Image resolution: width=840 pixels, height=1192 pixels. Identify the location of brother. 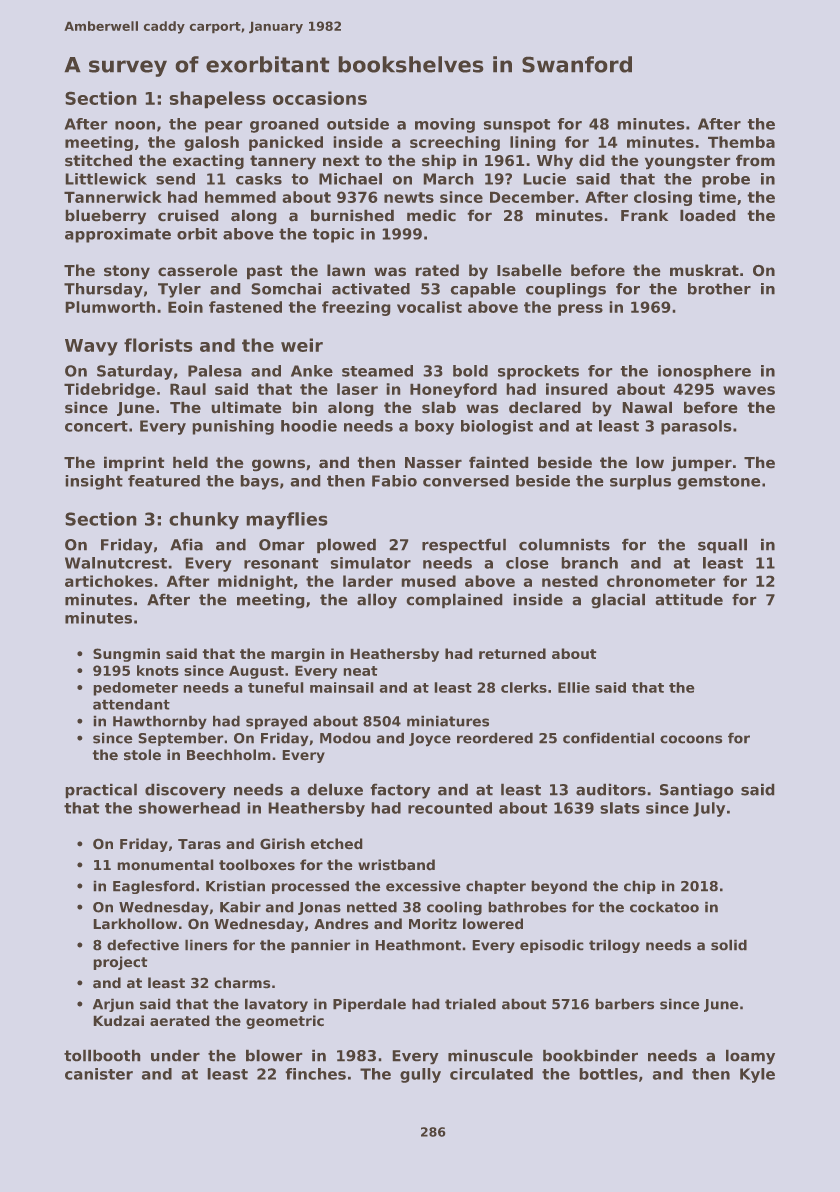
(719, 289).
